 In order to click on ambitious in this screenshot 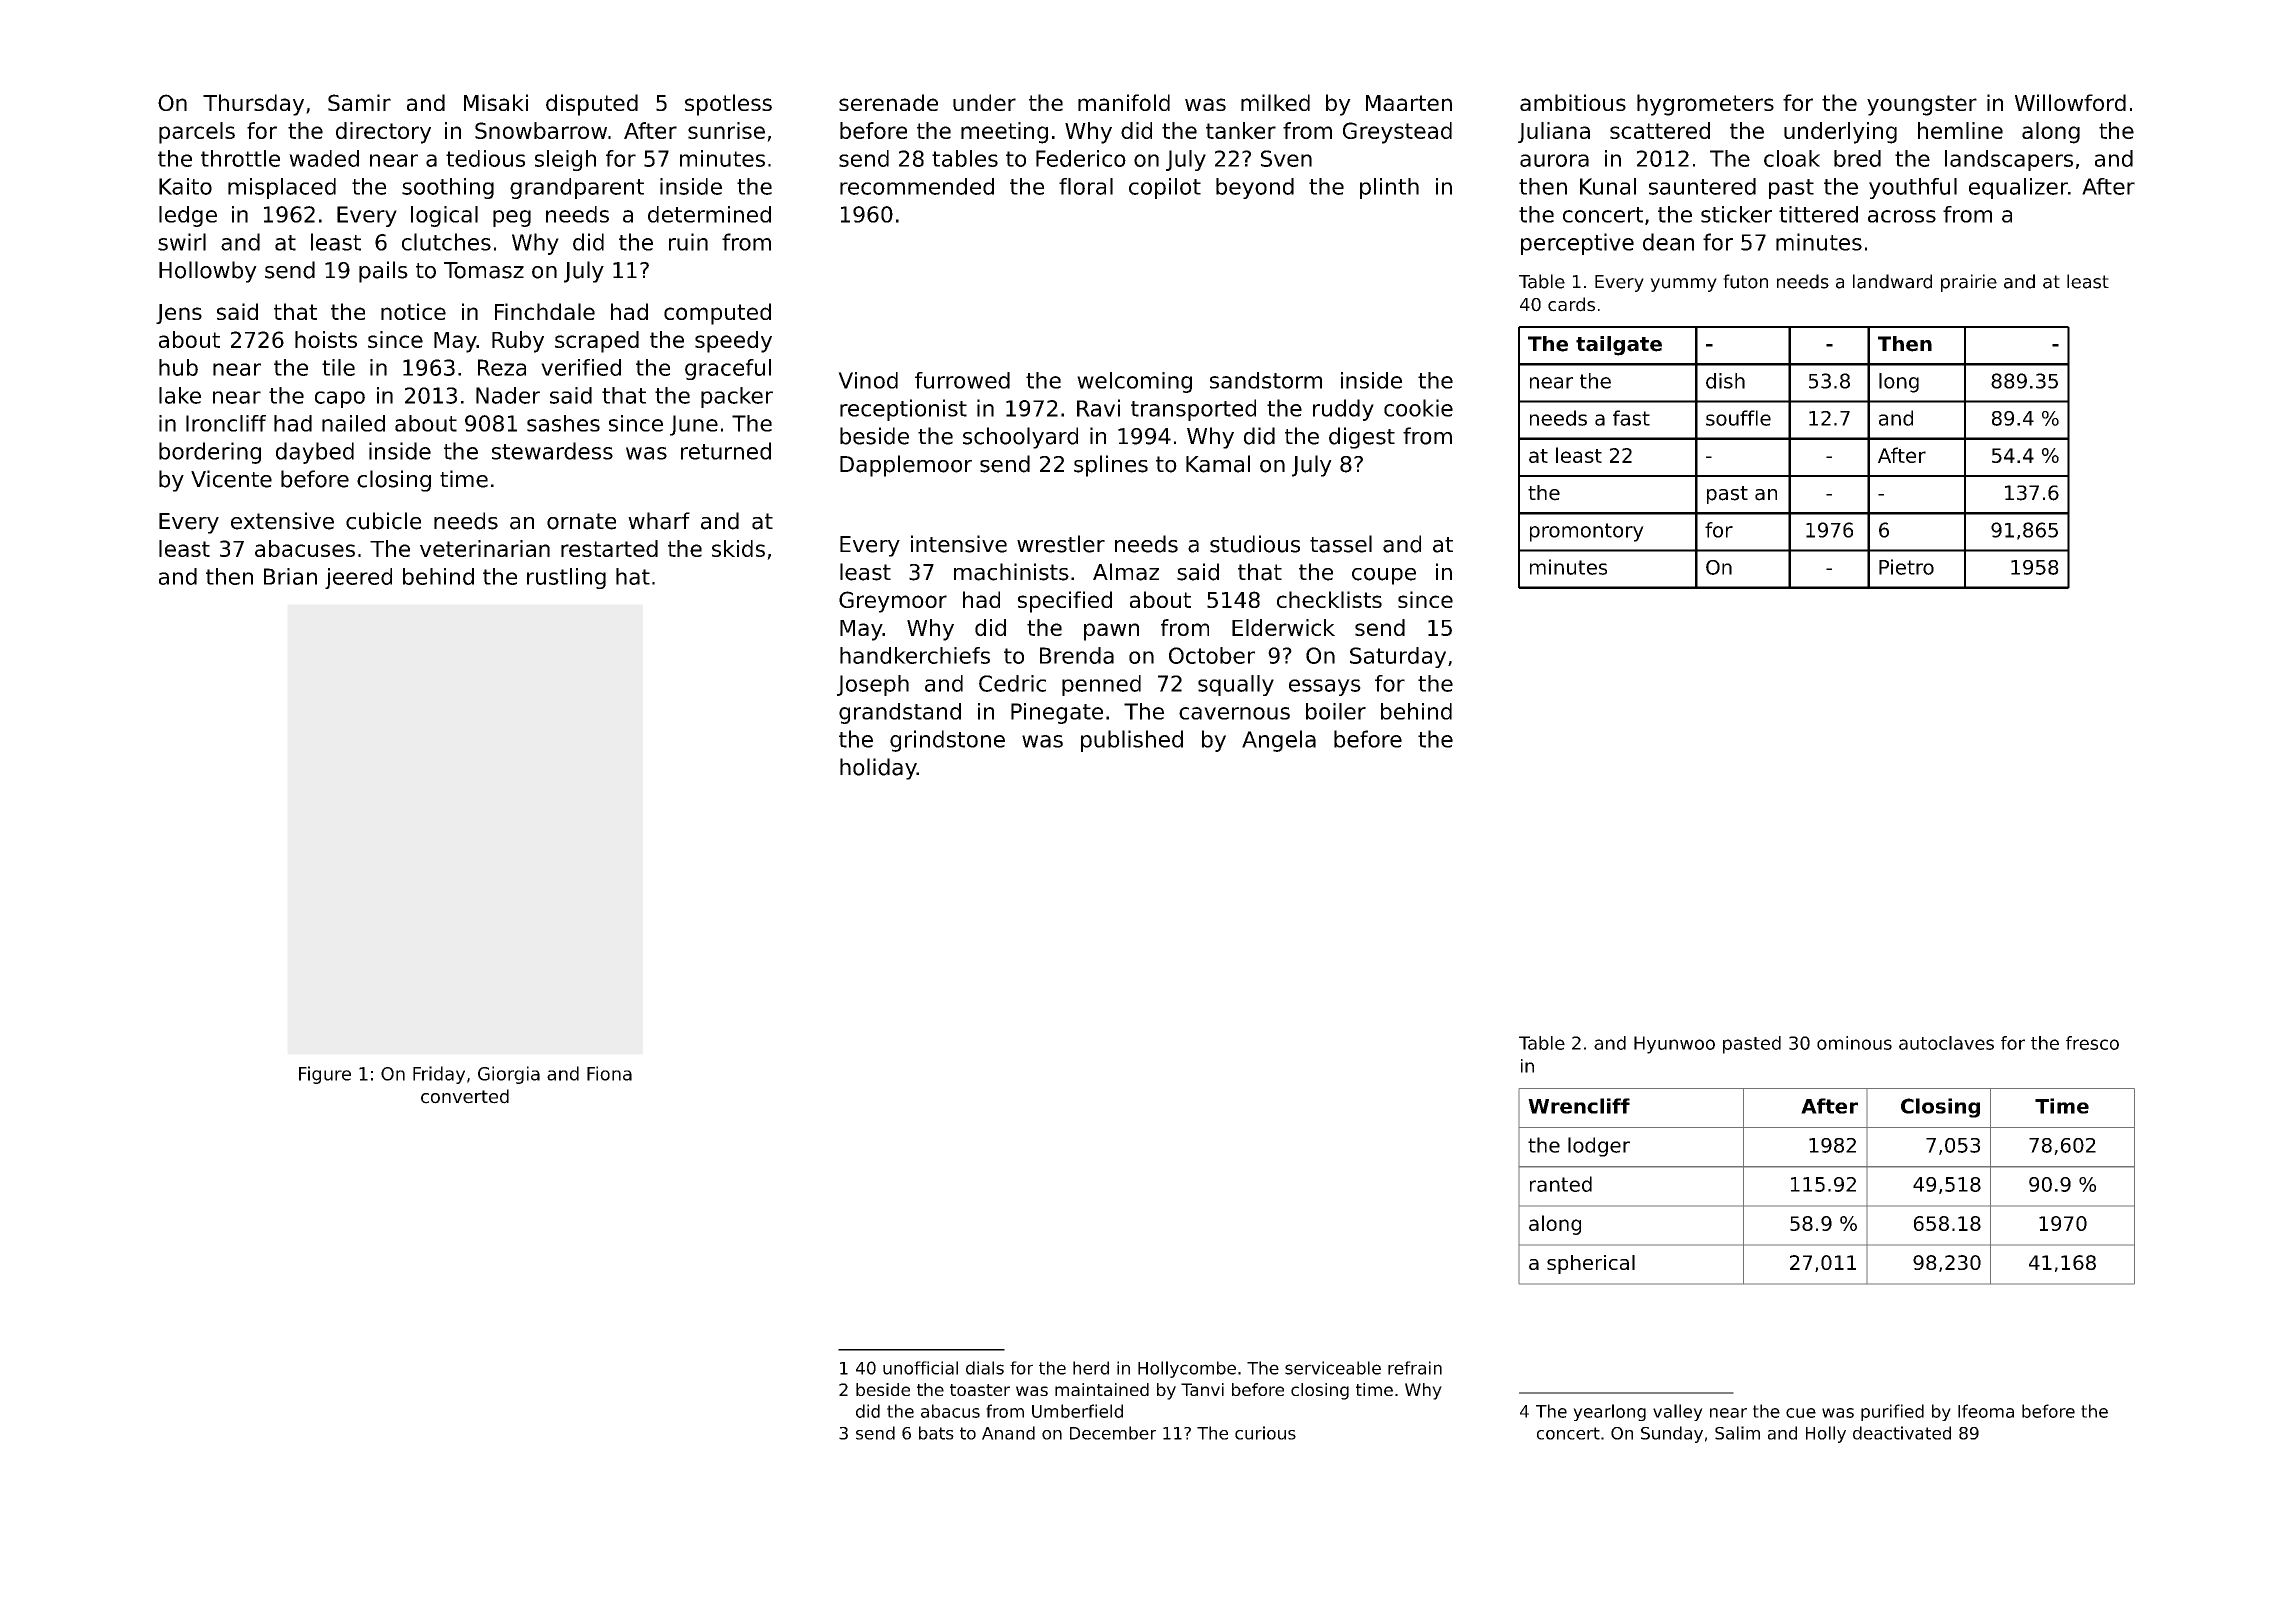, I will do `click(1573, 102)`.
